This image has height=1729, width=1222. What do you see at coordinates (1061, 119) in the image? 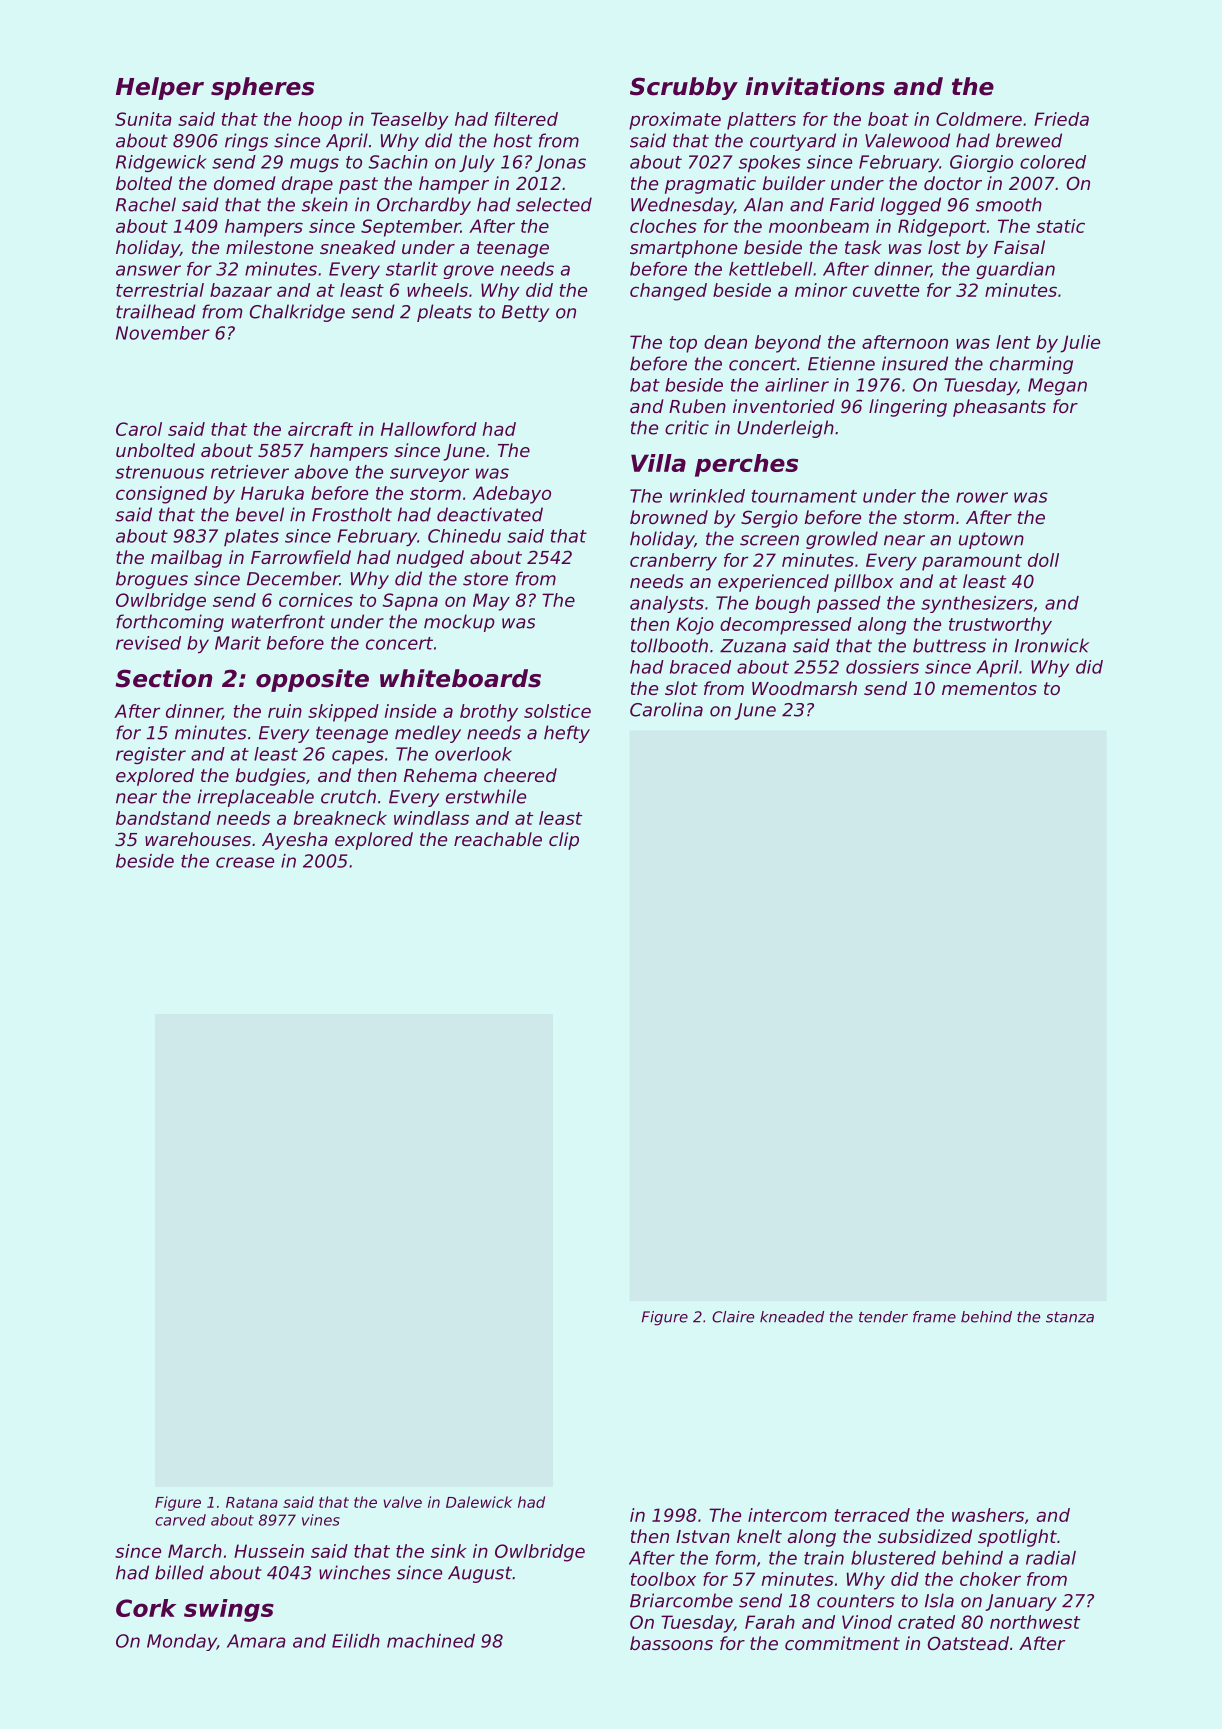
I see `Frieda` at bounding box center [1061, 119].
